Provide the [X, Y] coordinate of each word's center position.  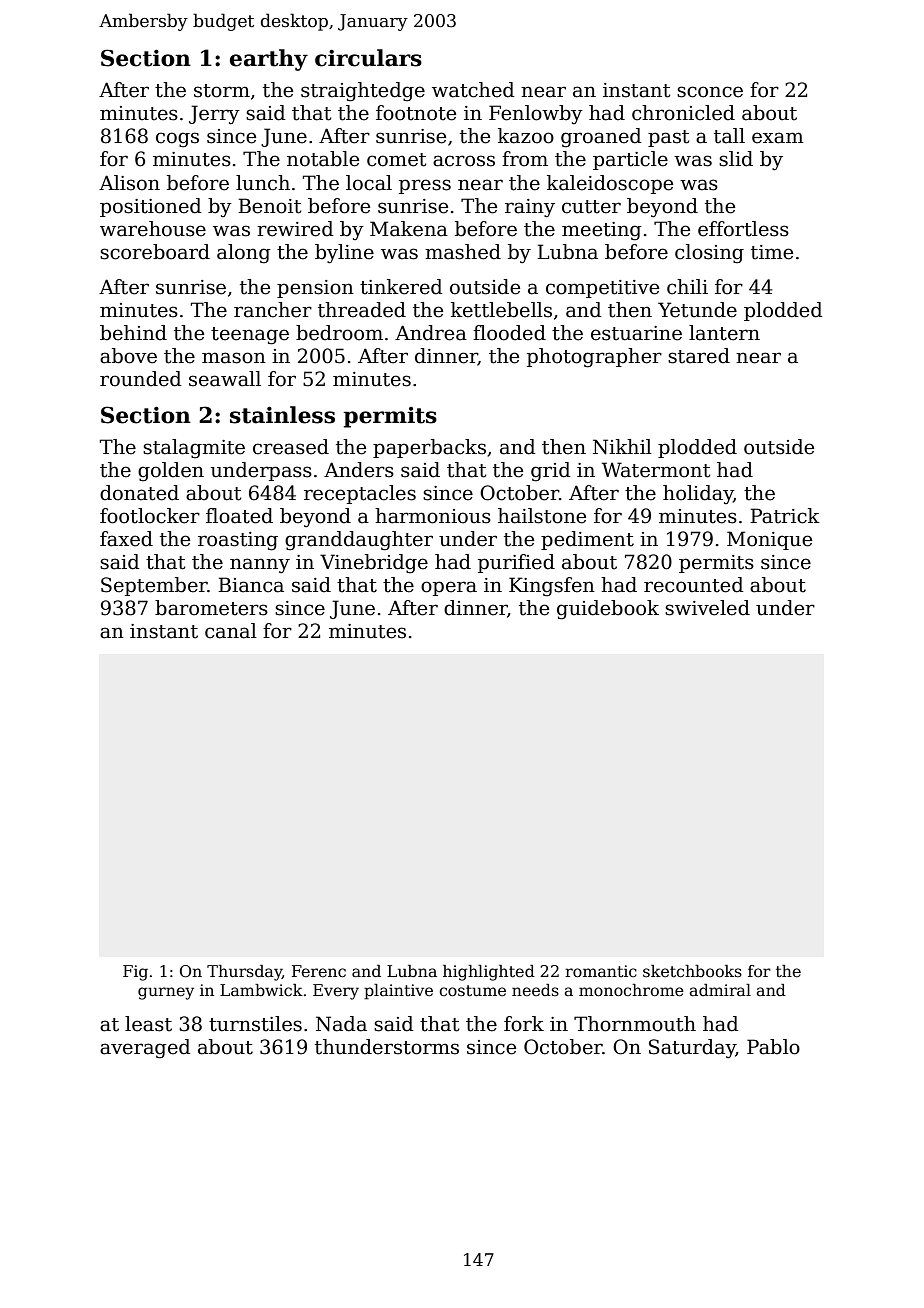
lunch [263, 183]
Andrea [431, 333]
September [154, 586]
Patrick [785, 516]
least [148, 1024]
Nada [341, 1024]
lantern [724, 333]
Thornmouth [635, 1024]
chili [687, 287]
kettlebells [501, 310]
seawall [225, 379]
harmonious [433, 516]
